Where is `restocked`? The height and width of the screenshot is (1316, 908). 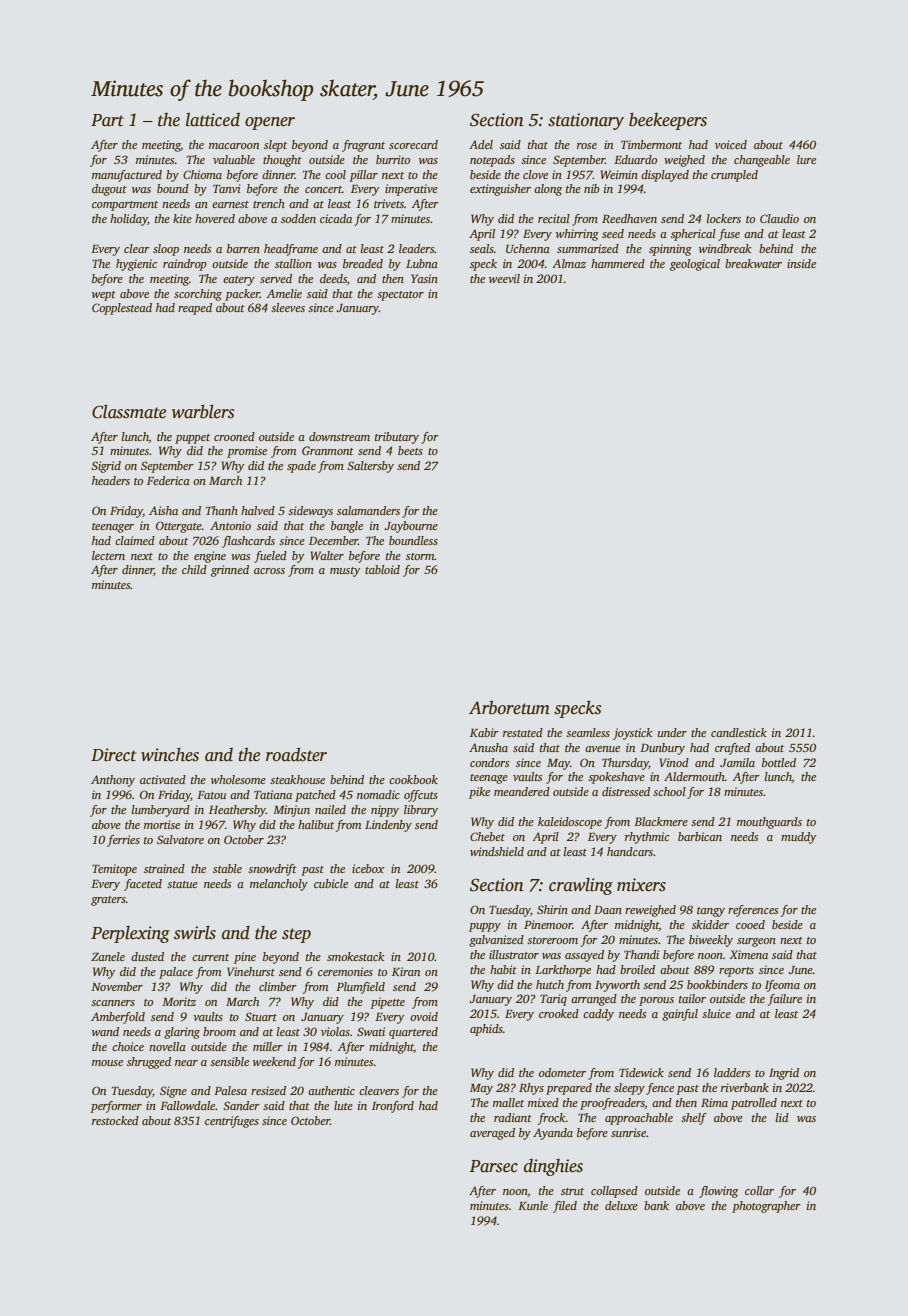 restocked is located at coordinates (115, 1120).
